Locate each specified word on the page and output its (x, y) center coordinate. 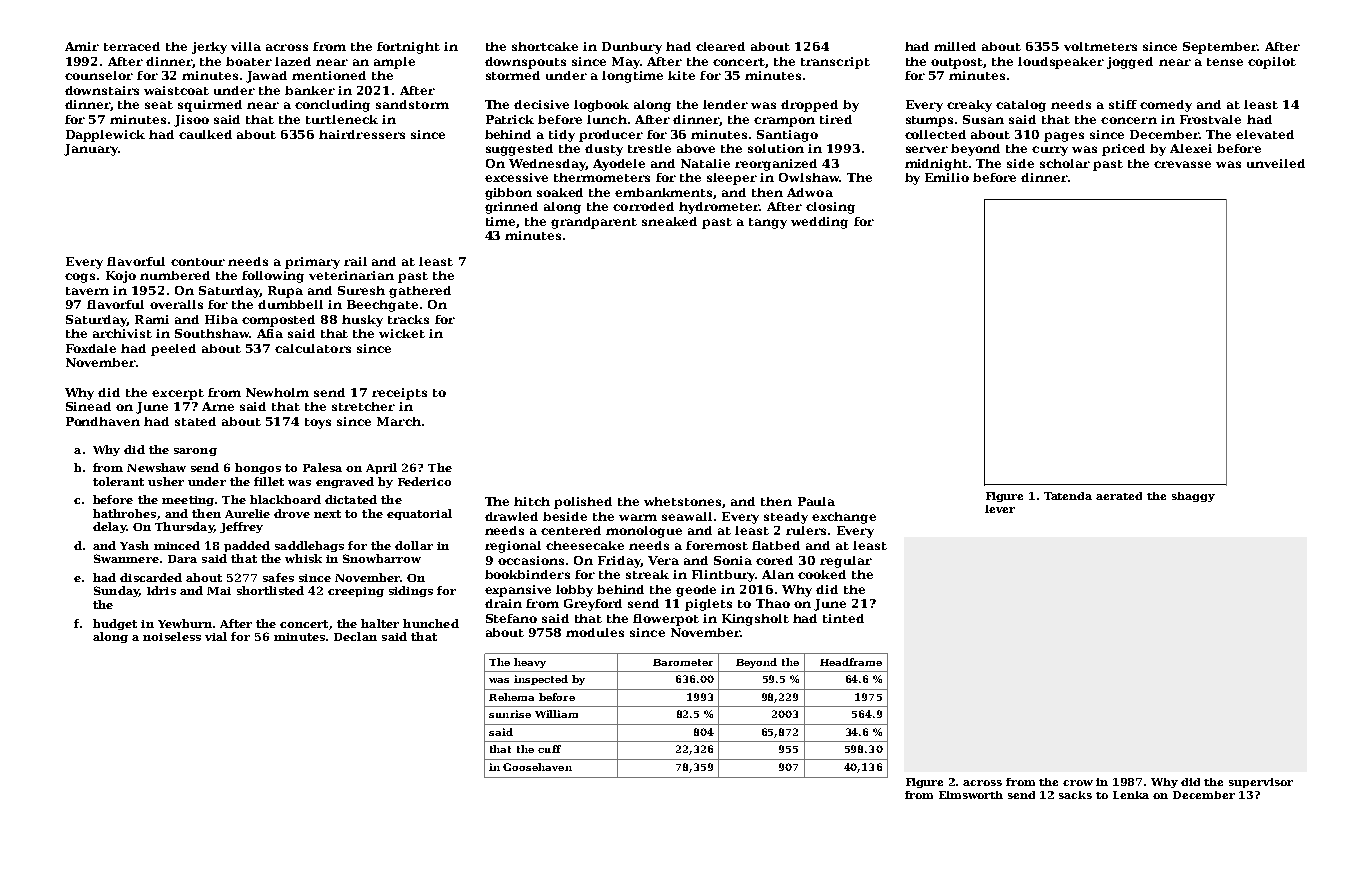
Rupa (285, 292)
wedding (819, 223)
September (1220, 48)
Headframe (851, 662)
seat (159, 105)
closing (830, 208)
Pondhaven (103, 421)
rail (355, 261)
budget (115, 624)
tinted (843, 618)
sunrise (510, 714)
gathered (420, 292)
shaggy (1193, 497)
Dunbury (632, 48)
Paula (816, 501)
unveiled (1276, 163)
